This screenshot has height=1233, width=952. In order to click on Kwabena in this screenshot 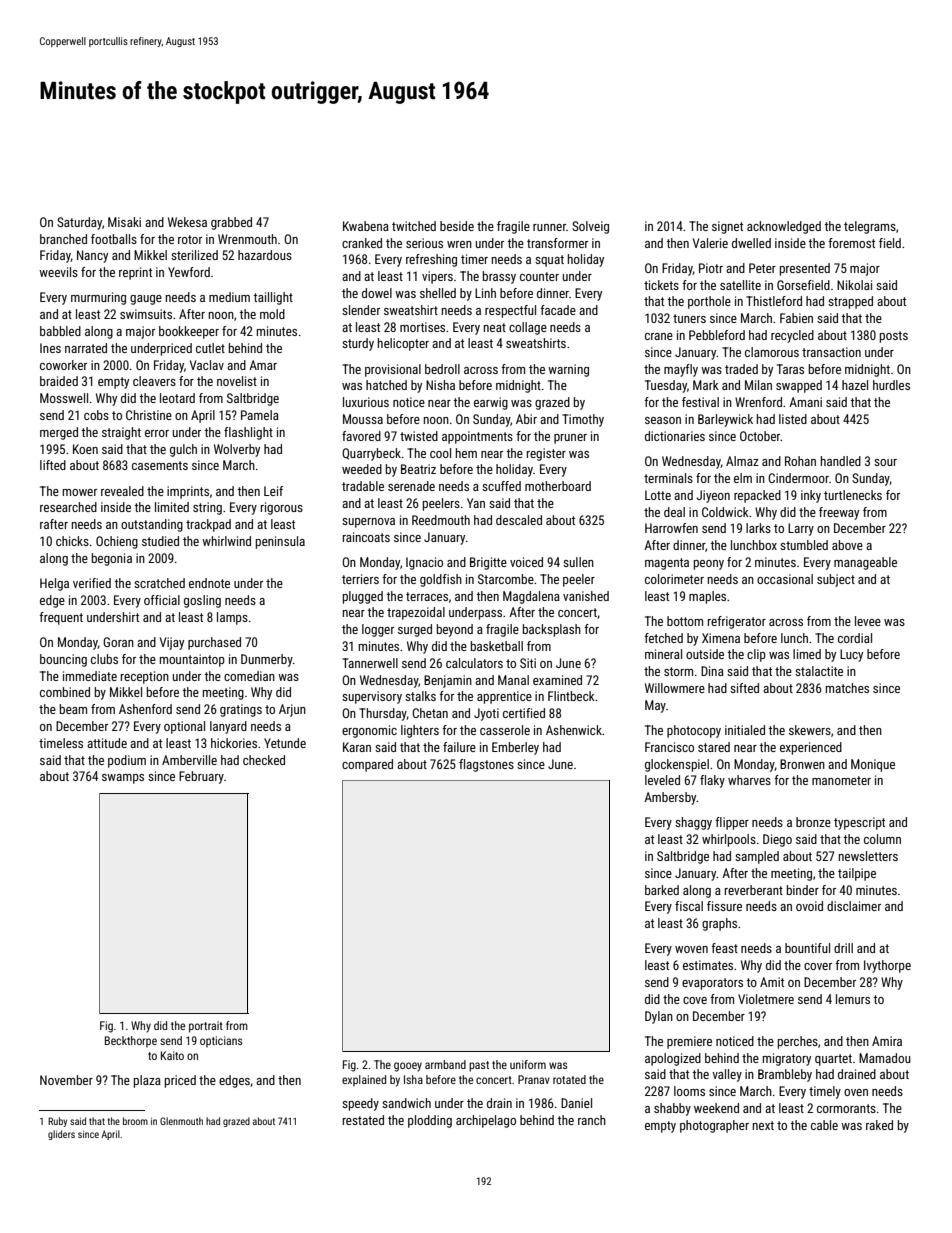, I will do `click(366, 226)`.
